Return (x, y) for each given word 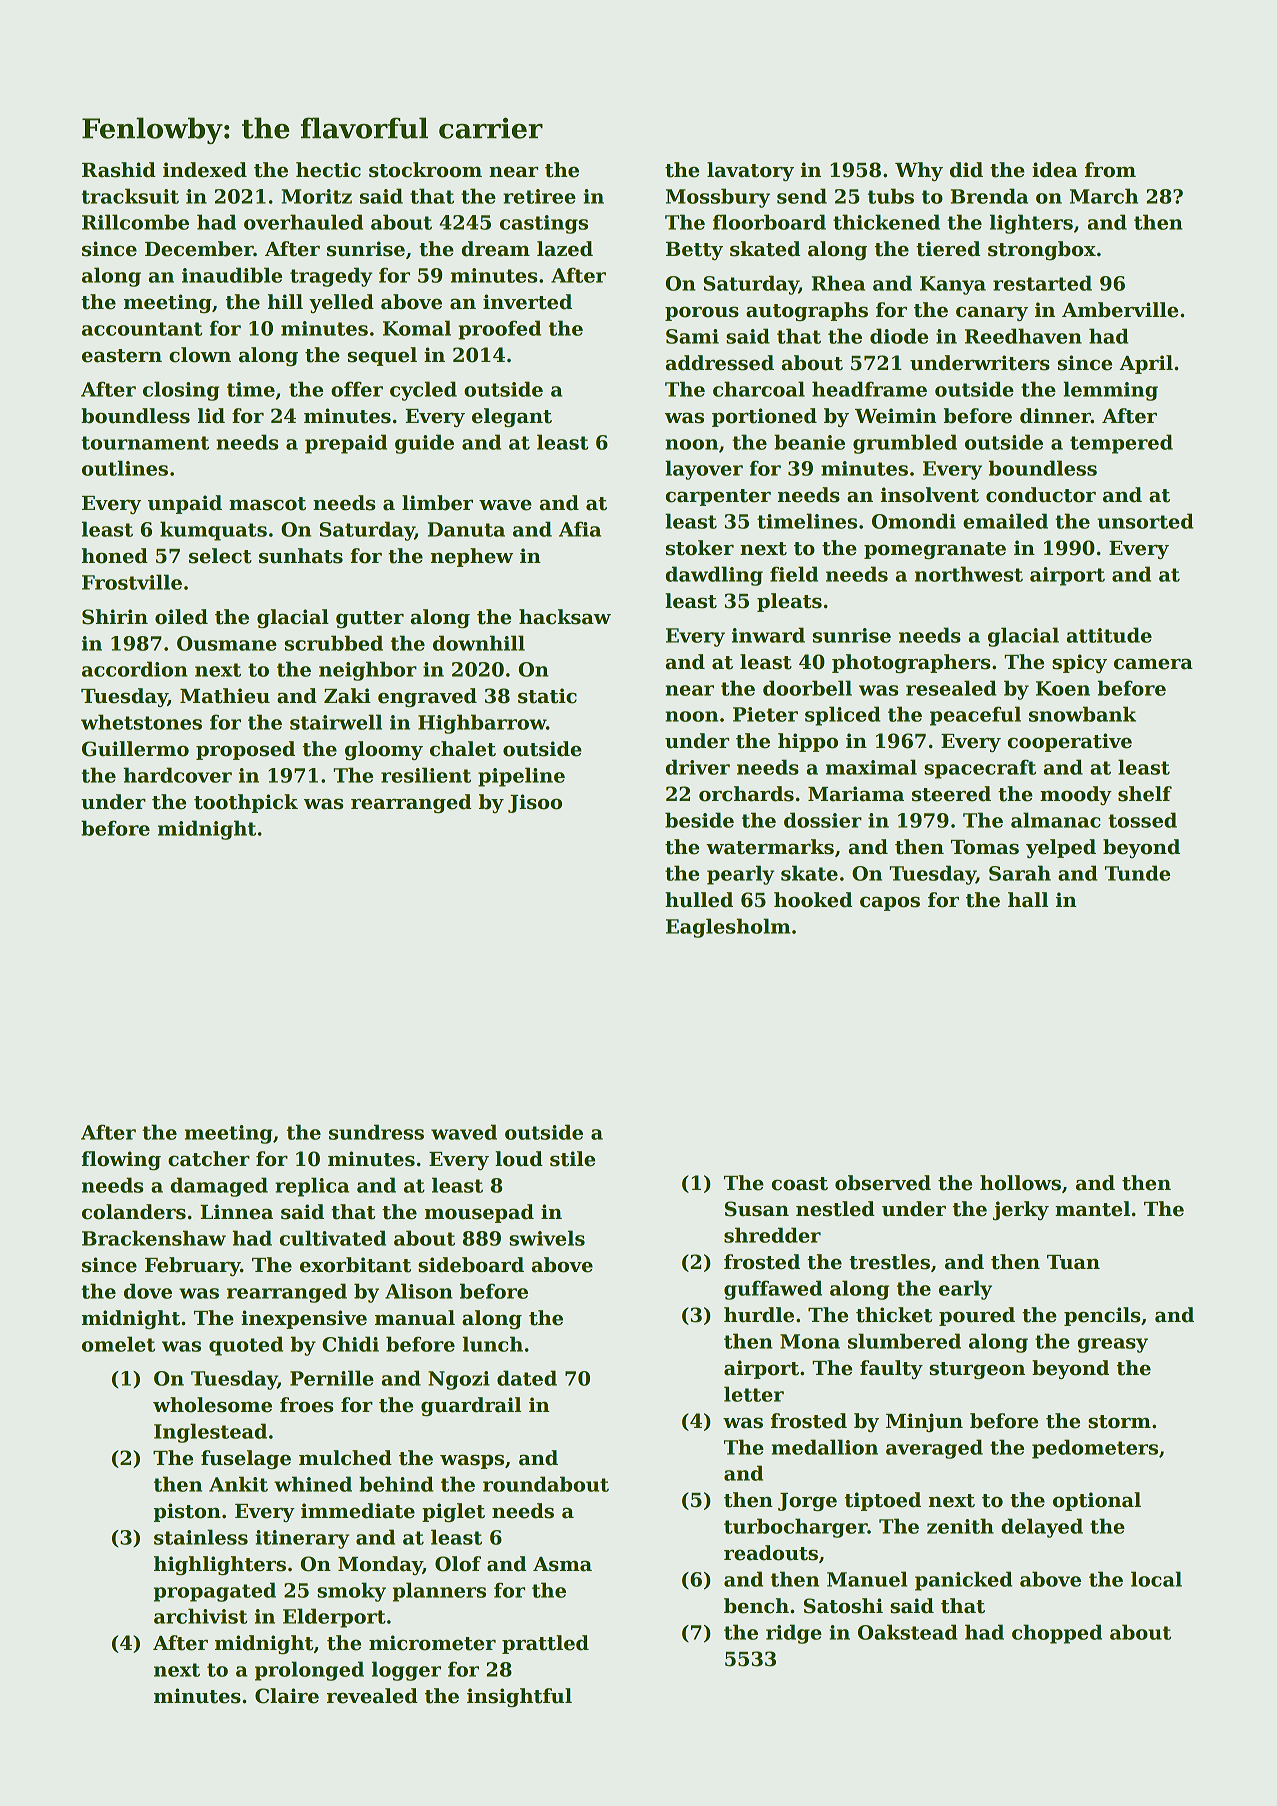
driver (698, 767)
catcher (209, 1159)
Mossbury (718, 198)
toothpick (246, 803)
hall (1028, 900)
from (1110, 170)
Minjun (924, 1422)
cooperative (1070, 742)
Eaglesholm (728, 928)
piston (187, 1512)
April (1146, 364)
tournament (145, 443)
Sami (692, 336)
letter (754, 1394)
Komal (417, 328)
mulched (345, 1458)
